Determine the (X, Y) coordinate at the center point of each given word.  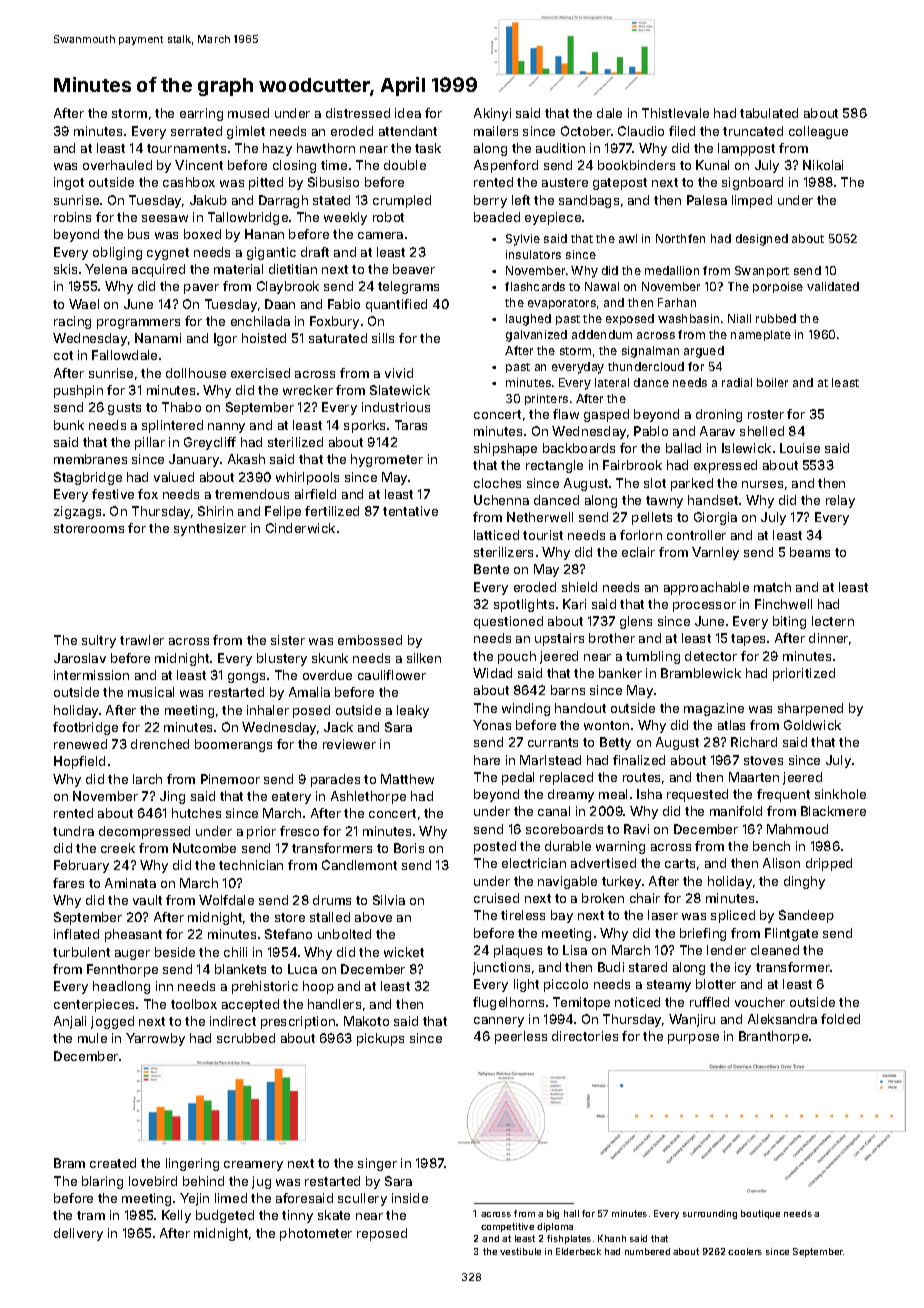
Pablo (651, 431)
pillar (150, 443)
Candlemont (359, 865)
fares (68, 883)
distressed (358, 113)
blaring (102, 1182)
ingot (69, 183)
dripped (829, 864)
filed (682, 131)
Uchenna (501, 500)
